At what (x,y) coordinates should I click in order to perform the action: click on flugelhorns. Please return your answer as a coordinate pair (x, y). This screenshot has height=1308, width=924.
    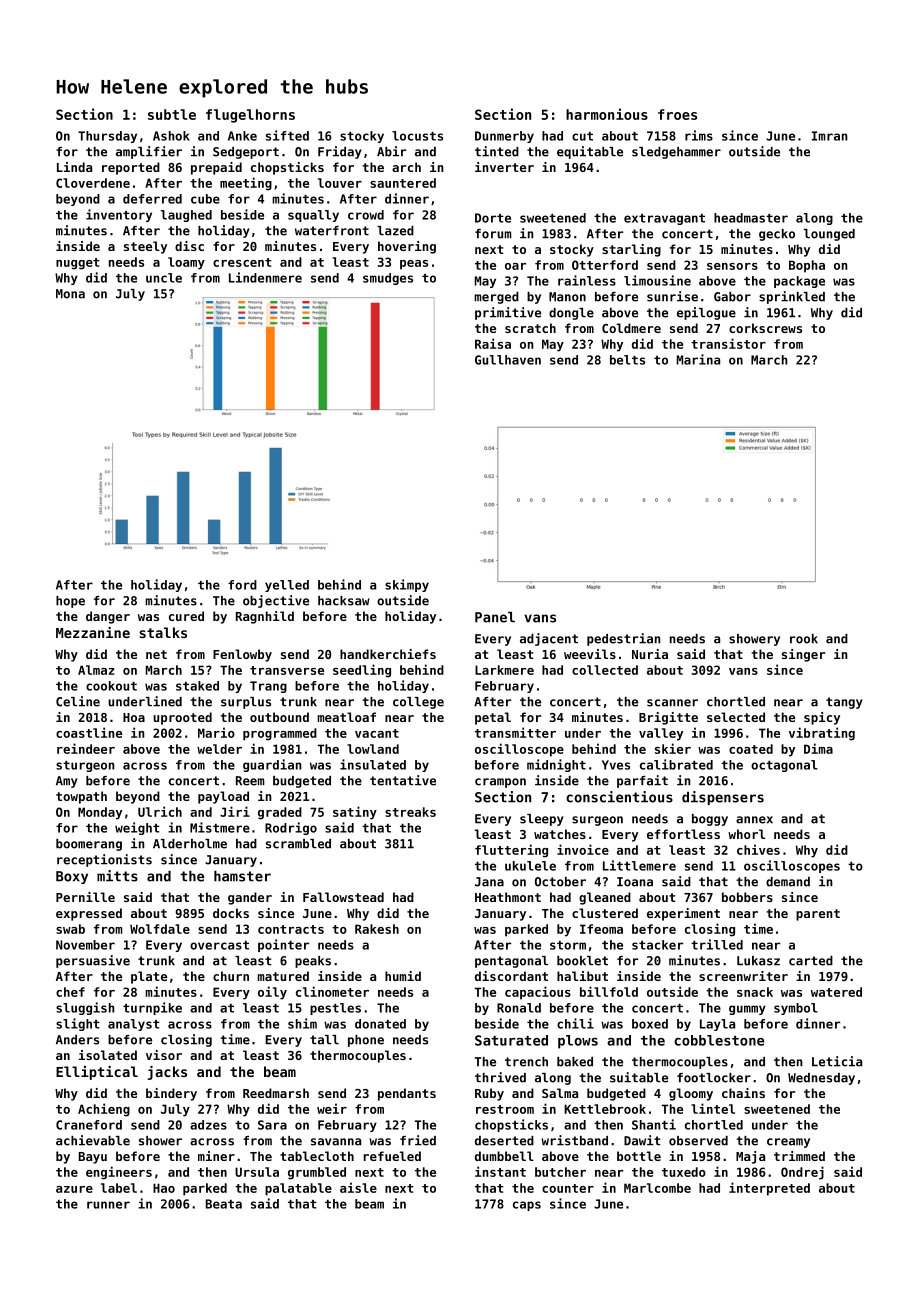
    Looking at the image, I should click on (250, 116).
